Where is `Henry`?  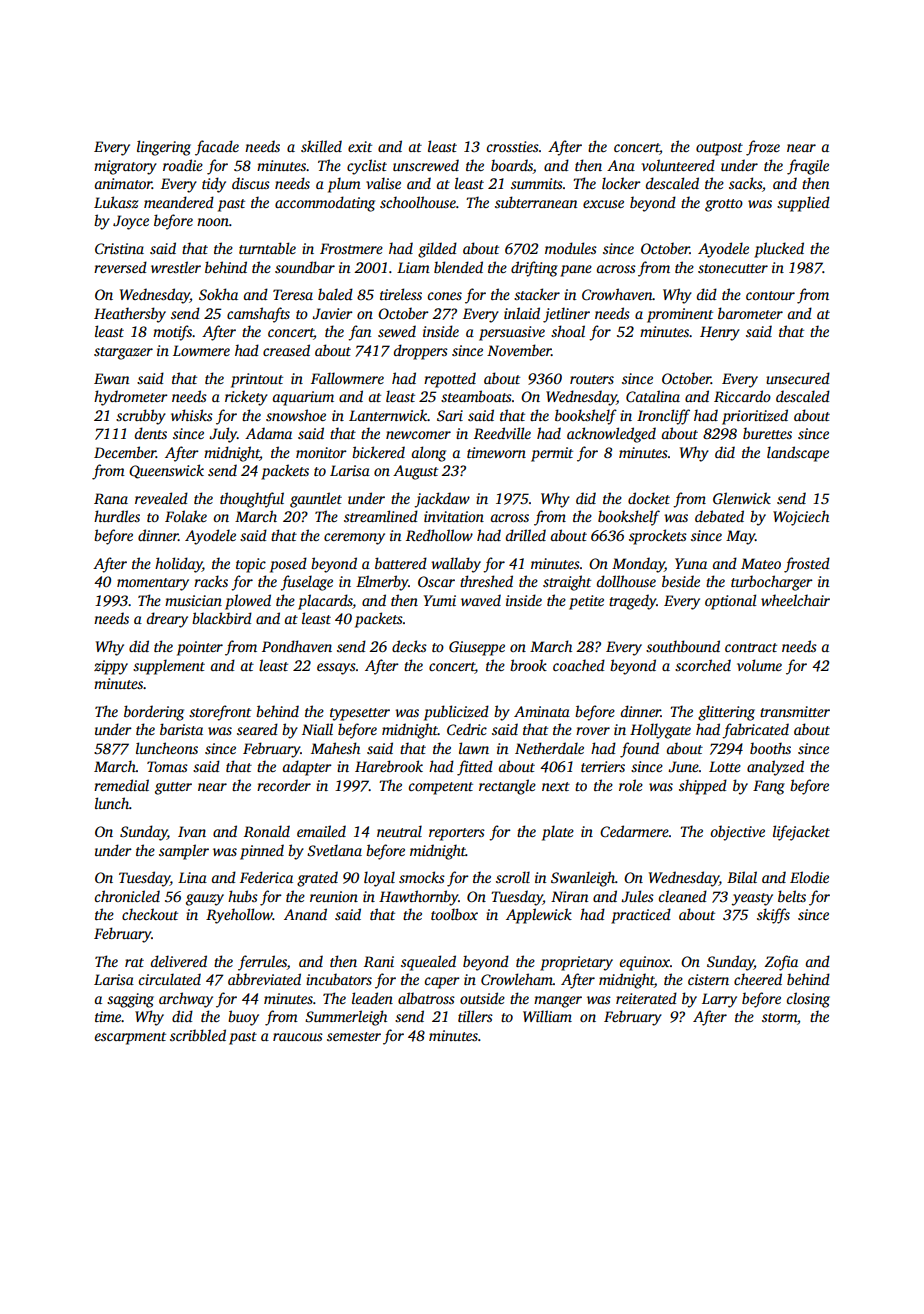 Henry is located at coordinates (720, 333).
